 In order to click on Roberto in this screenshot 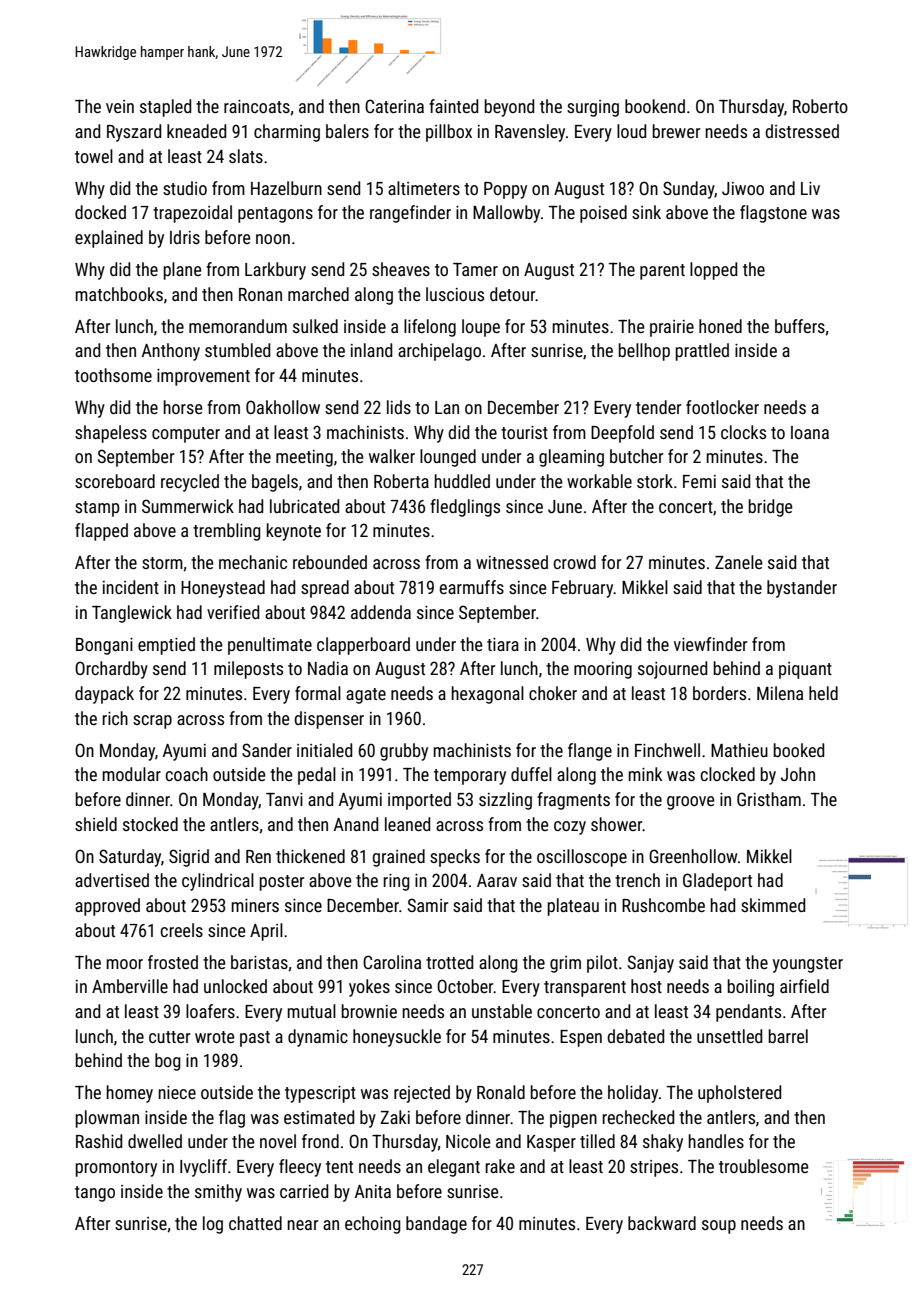, I will do `click(820, 106)`.
